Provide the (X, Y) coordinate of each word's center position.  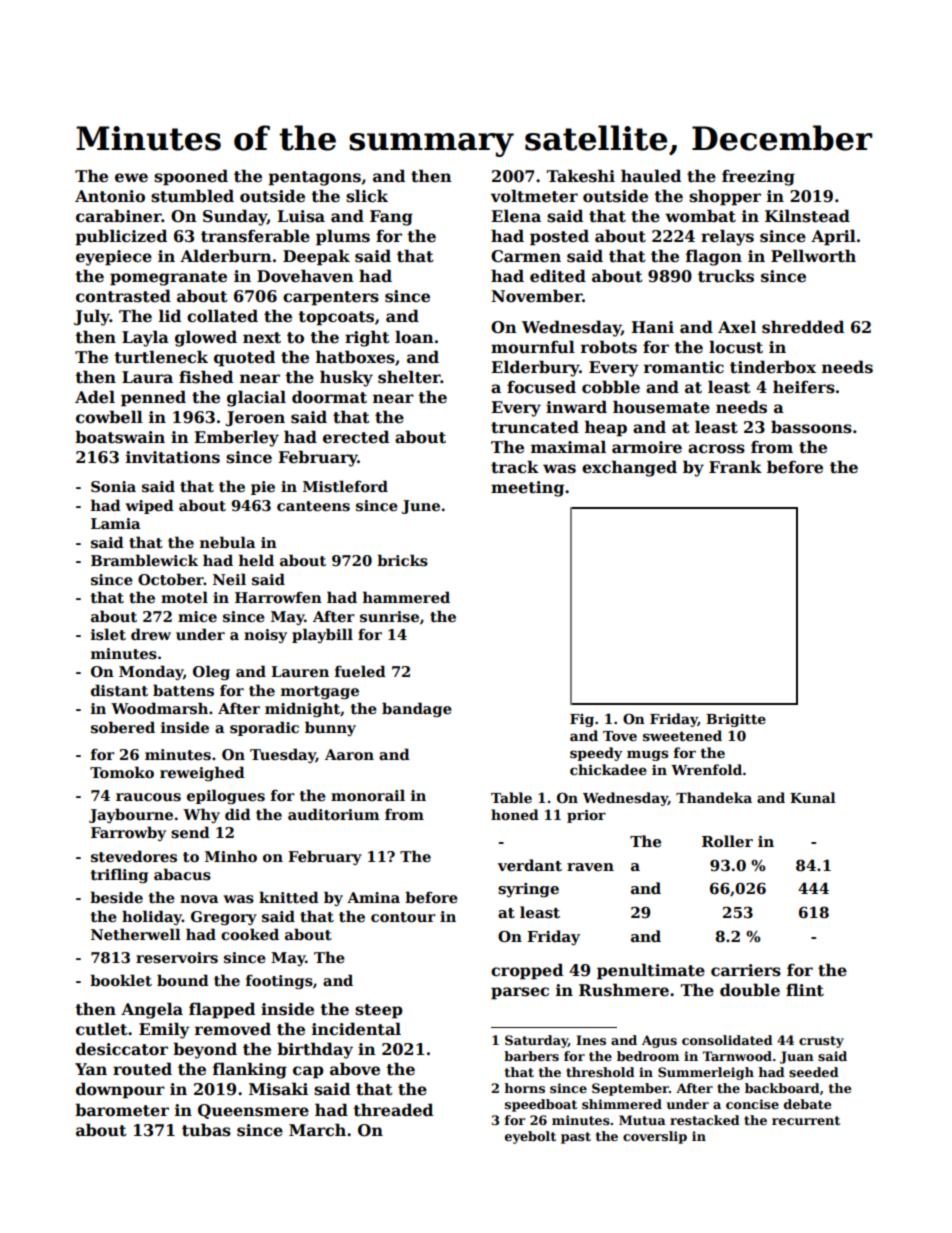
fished (206, 377)
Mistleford (345, 486)
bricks (402, 560)
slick (367, 196)
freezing (758, 178)
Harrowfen (278, 597)
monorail (368, 795)
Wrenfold (706, 769)
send (190, 832)
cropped (527, 971)
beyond (205, 1050)
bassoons (811, 427)
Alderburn (226, 256)
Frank (735, 466)
